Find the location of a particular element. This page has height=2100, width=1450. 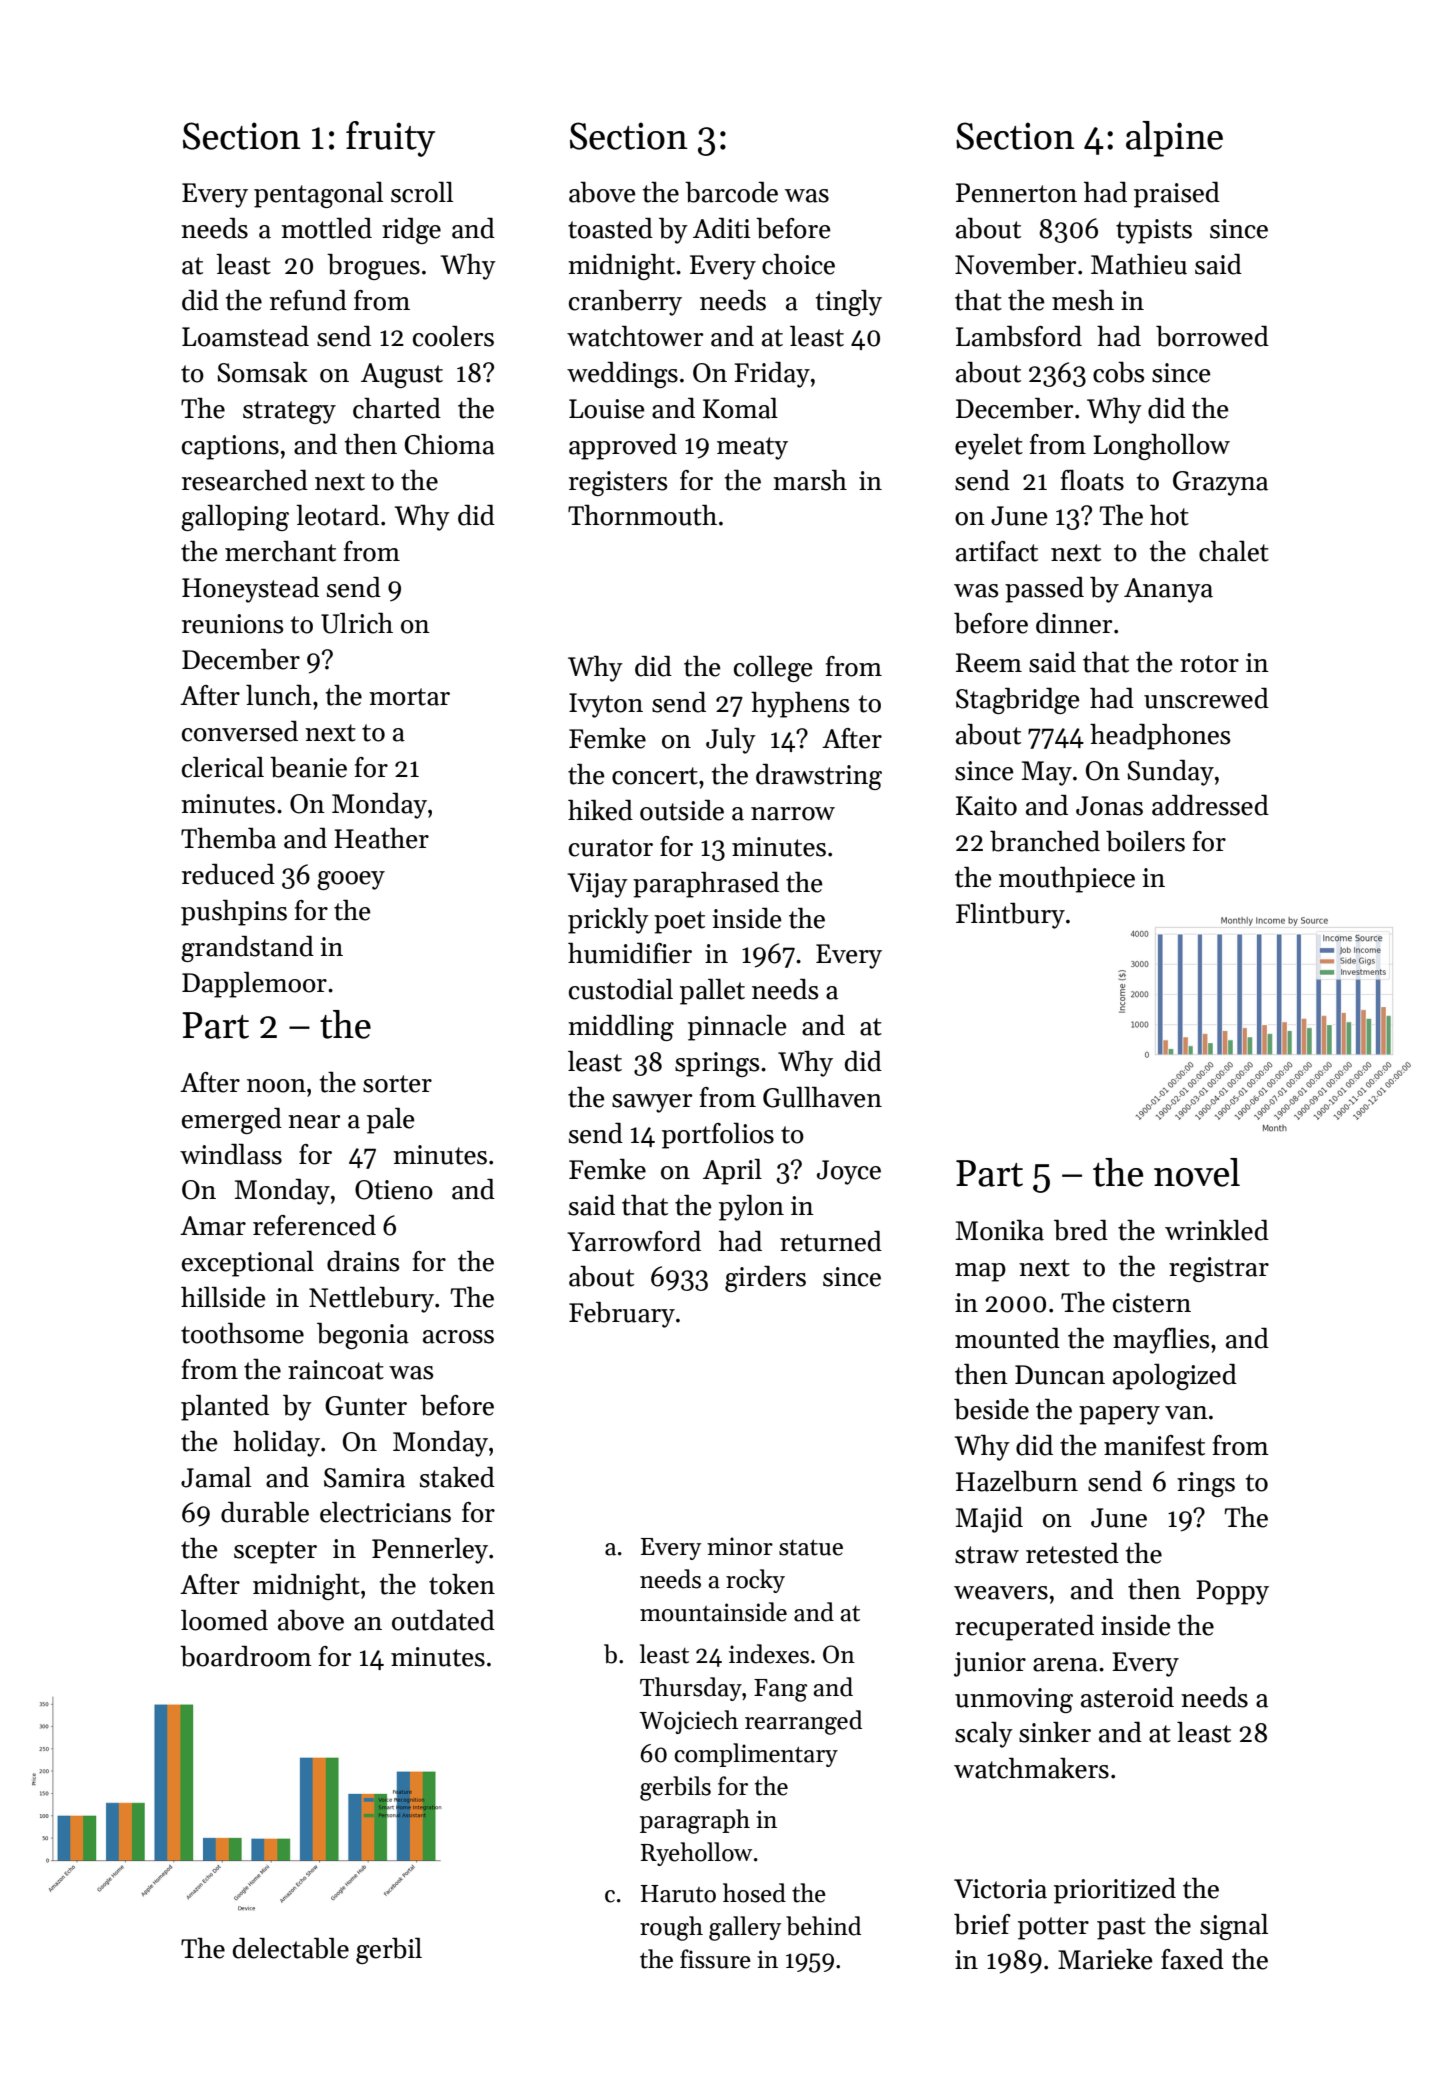

brief is located at coordinates (982, 1924).
